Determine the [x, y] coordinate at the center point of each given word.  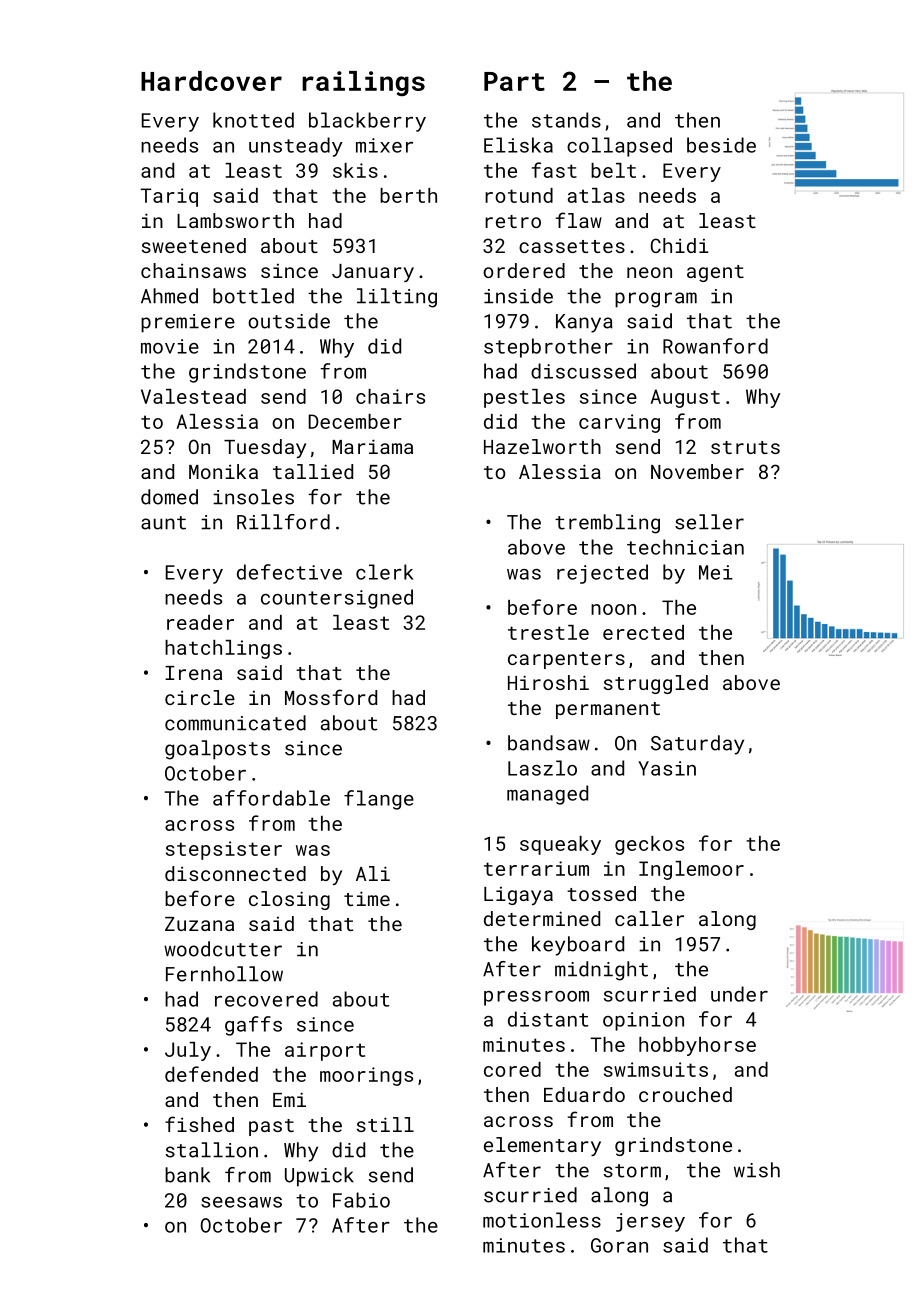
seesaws [241, 1202]
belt [613, 170]
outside [289, 321]
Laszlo [542, 768]
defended [211, 1074]
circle [200, 697]
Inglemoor [691, 870]
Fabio [361, 1200]
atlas [596, 195]
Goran [619, 1245]
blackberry [367, 122]
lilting [397, 298]
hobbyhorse [697, 1046]
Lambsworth [235, 220]
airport [325, 1051]
